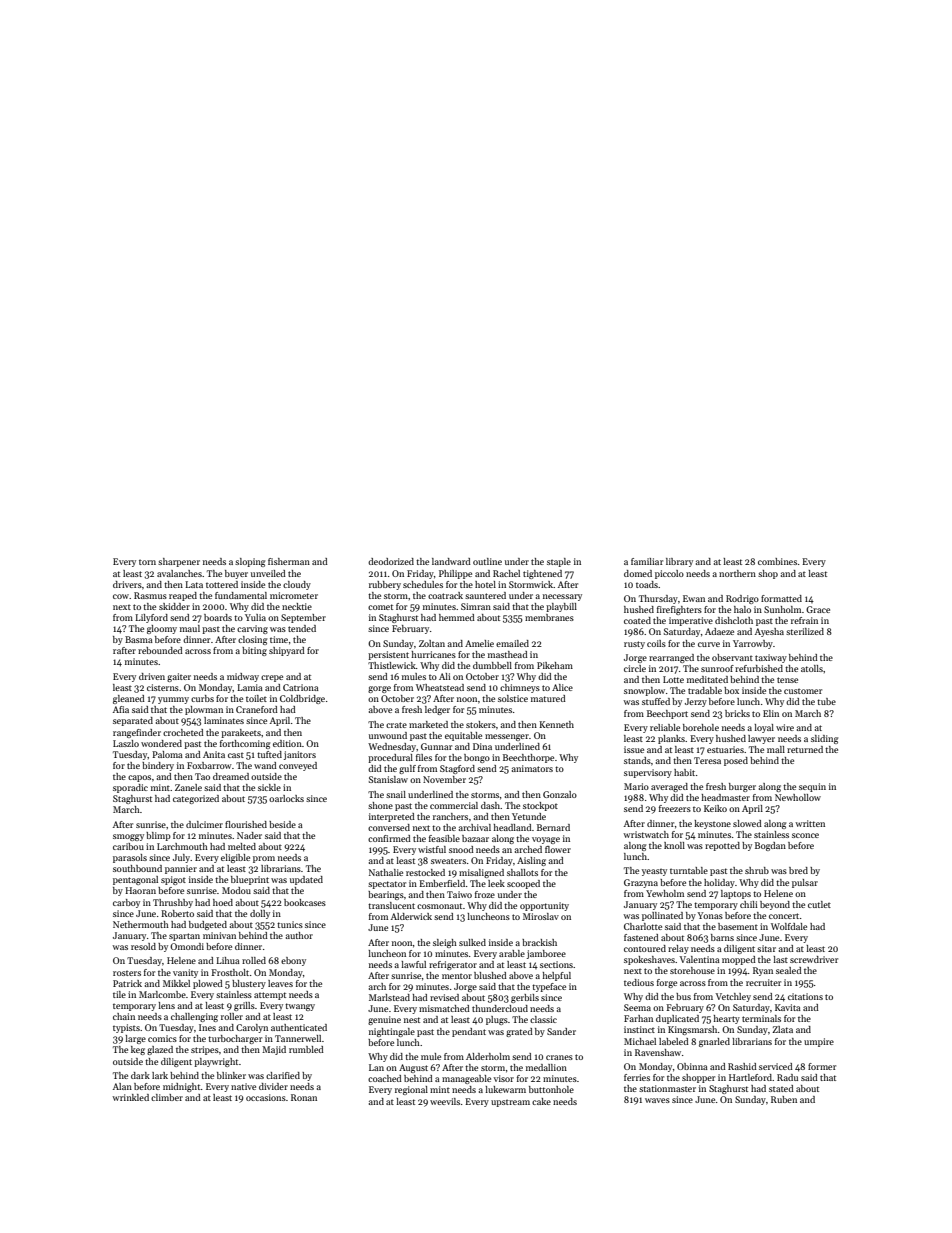  I want to click on Amelie, so click(479, 643).
